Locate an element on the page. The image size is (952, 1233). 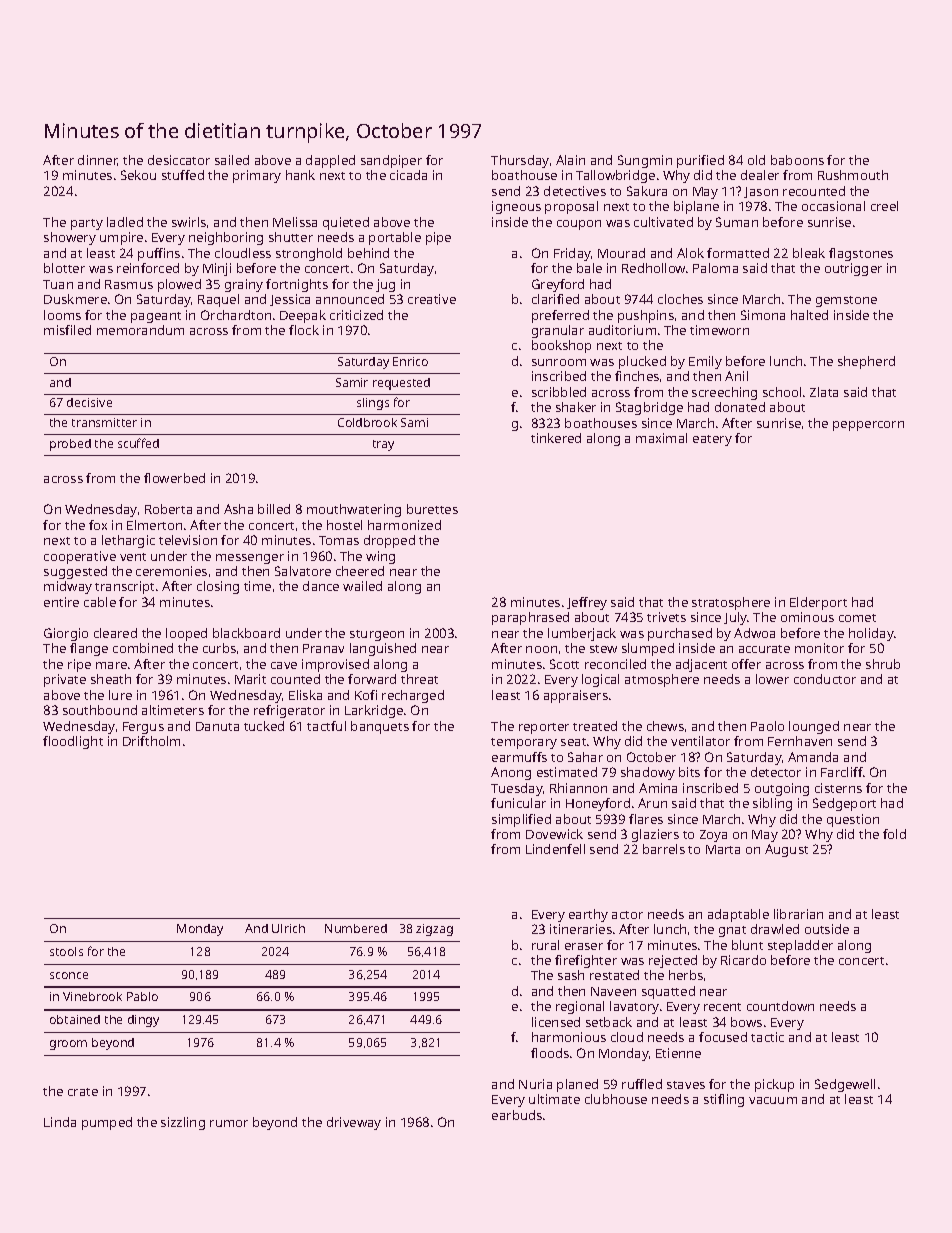
Alain is located at coordinates (570, 160).
